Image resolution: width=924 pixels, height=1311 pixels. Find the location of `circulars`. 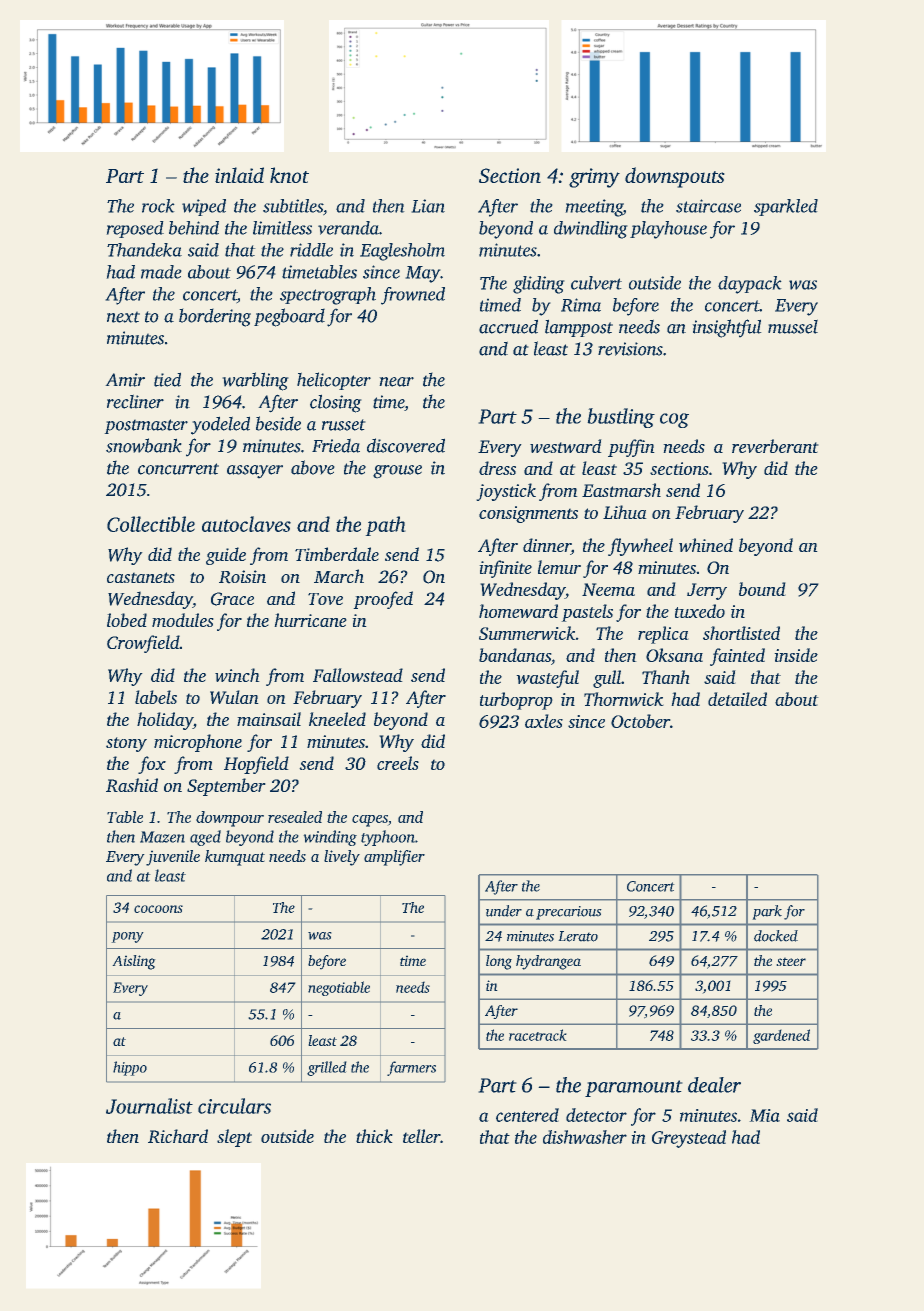

circulars is located at coordinates (234, 1106).
